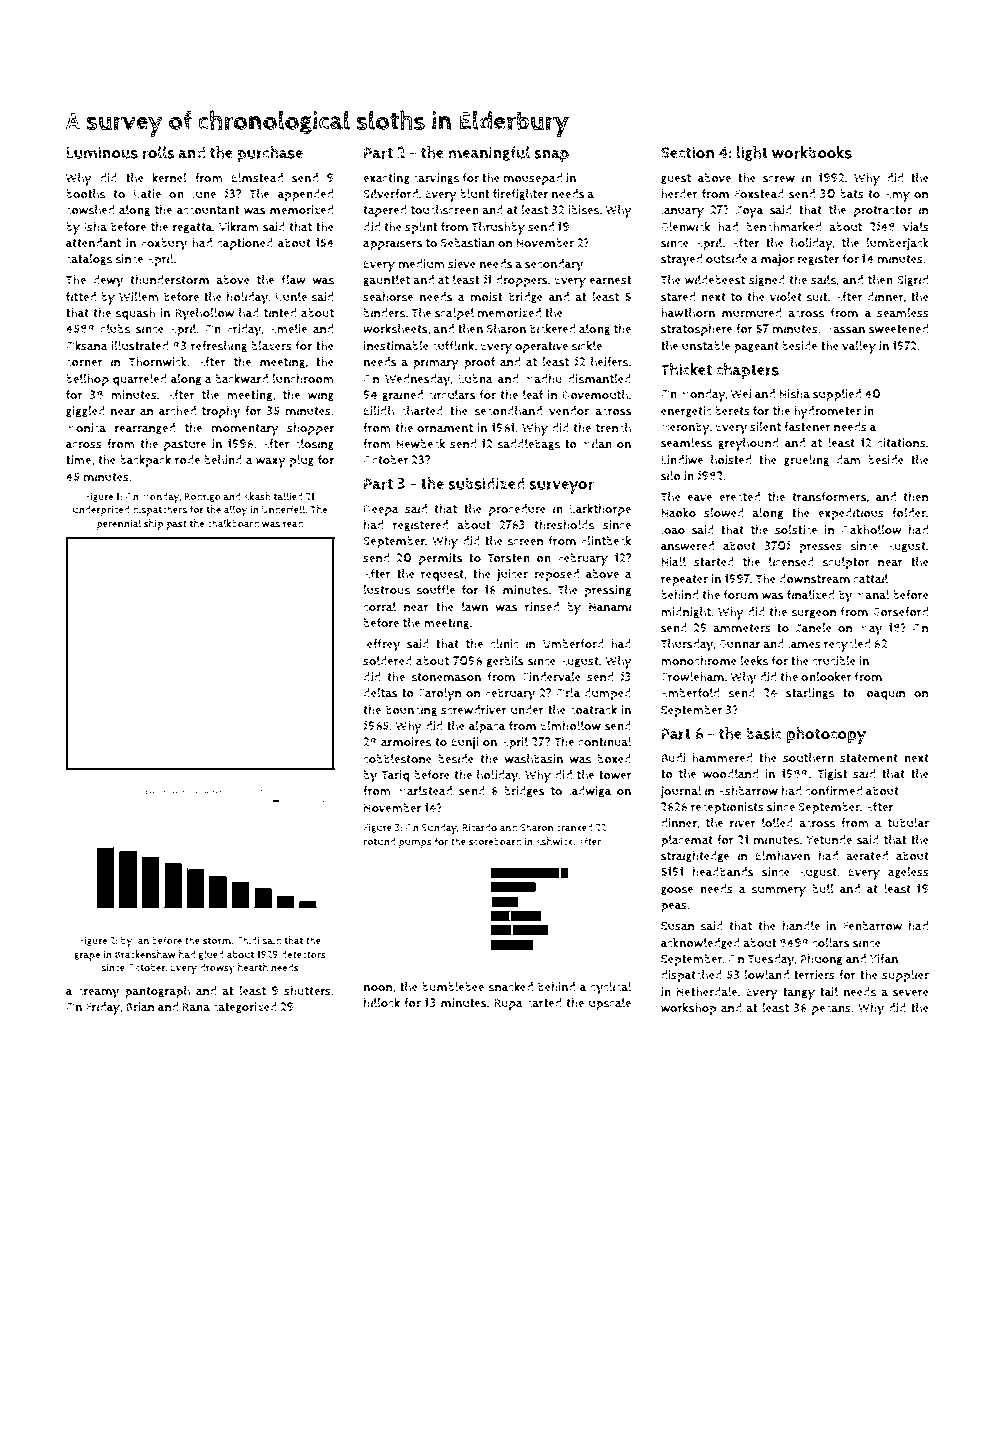 This page has height=1441, width=995. Describe the element at coordinates (574, 827) in the page. I see `cranked` at that location.
